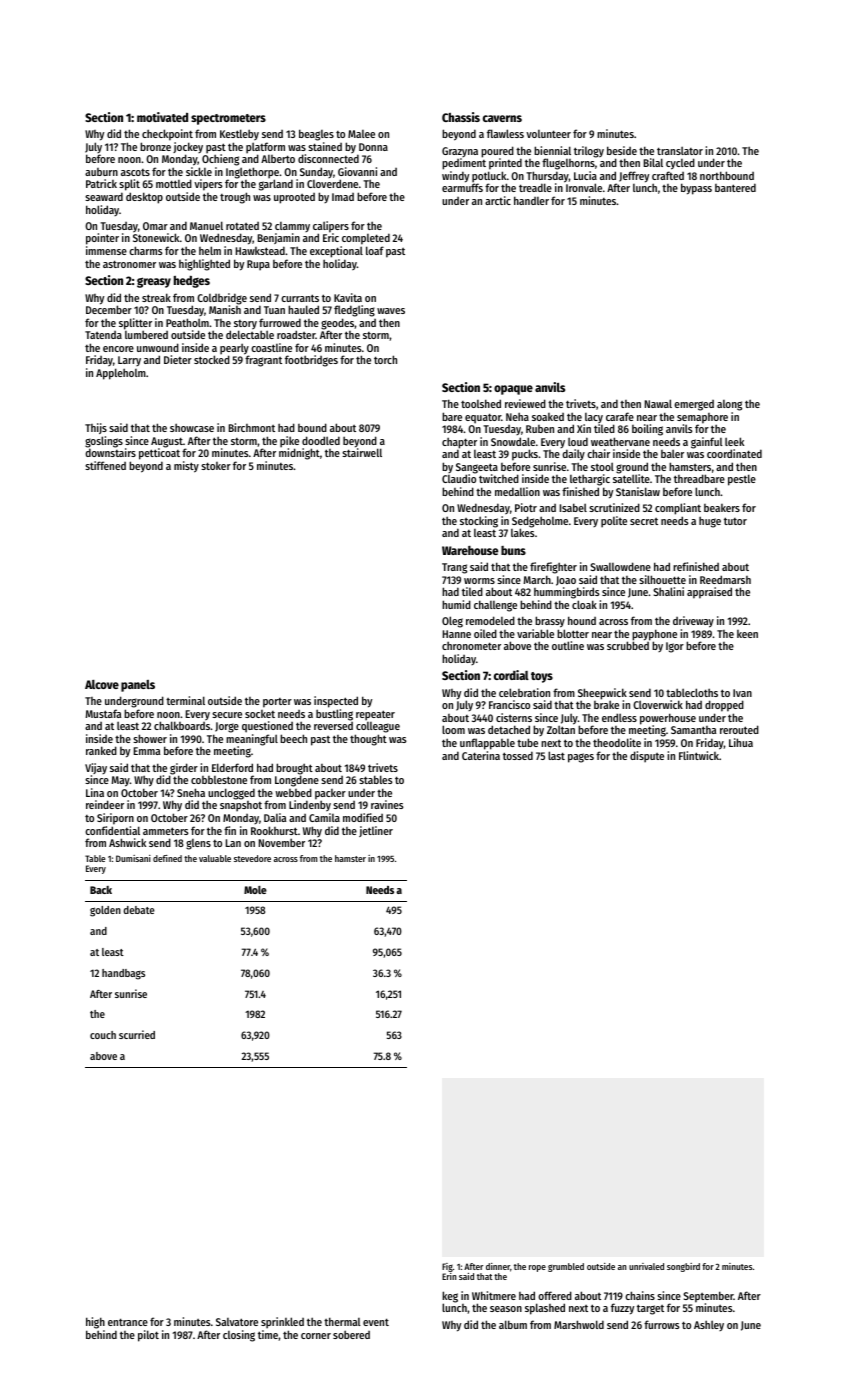 This screenshot has width=849, height=1400. What do you see at coordinates (336, 702) in the screenshot?
I see `inspected` at bounding box center [336, 702].
